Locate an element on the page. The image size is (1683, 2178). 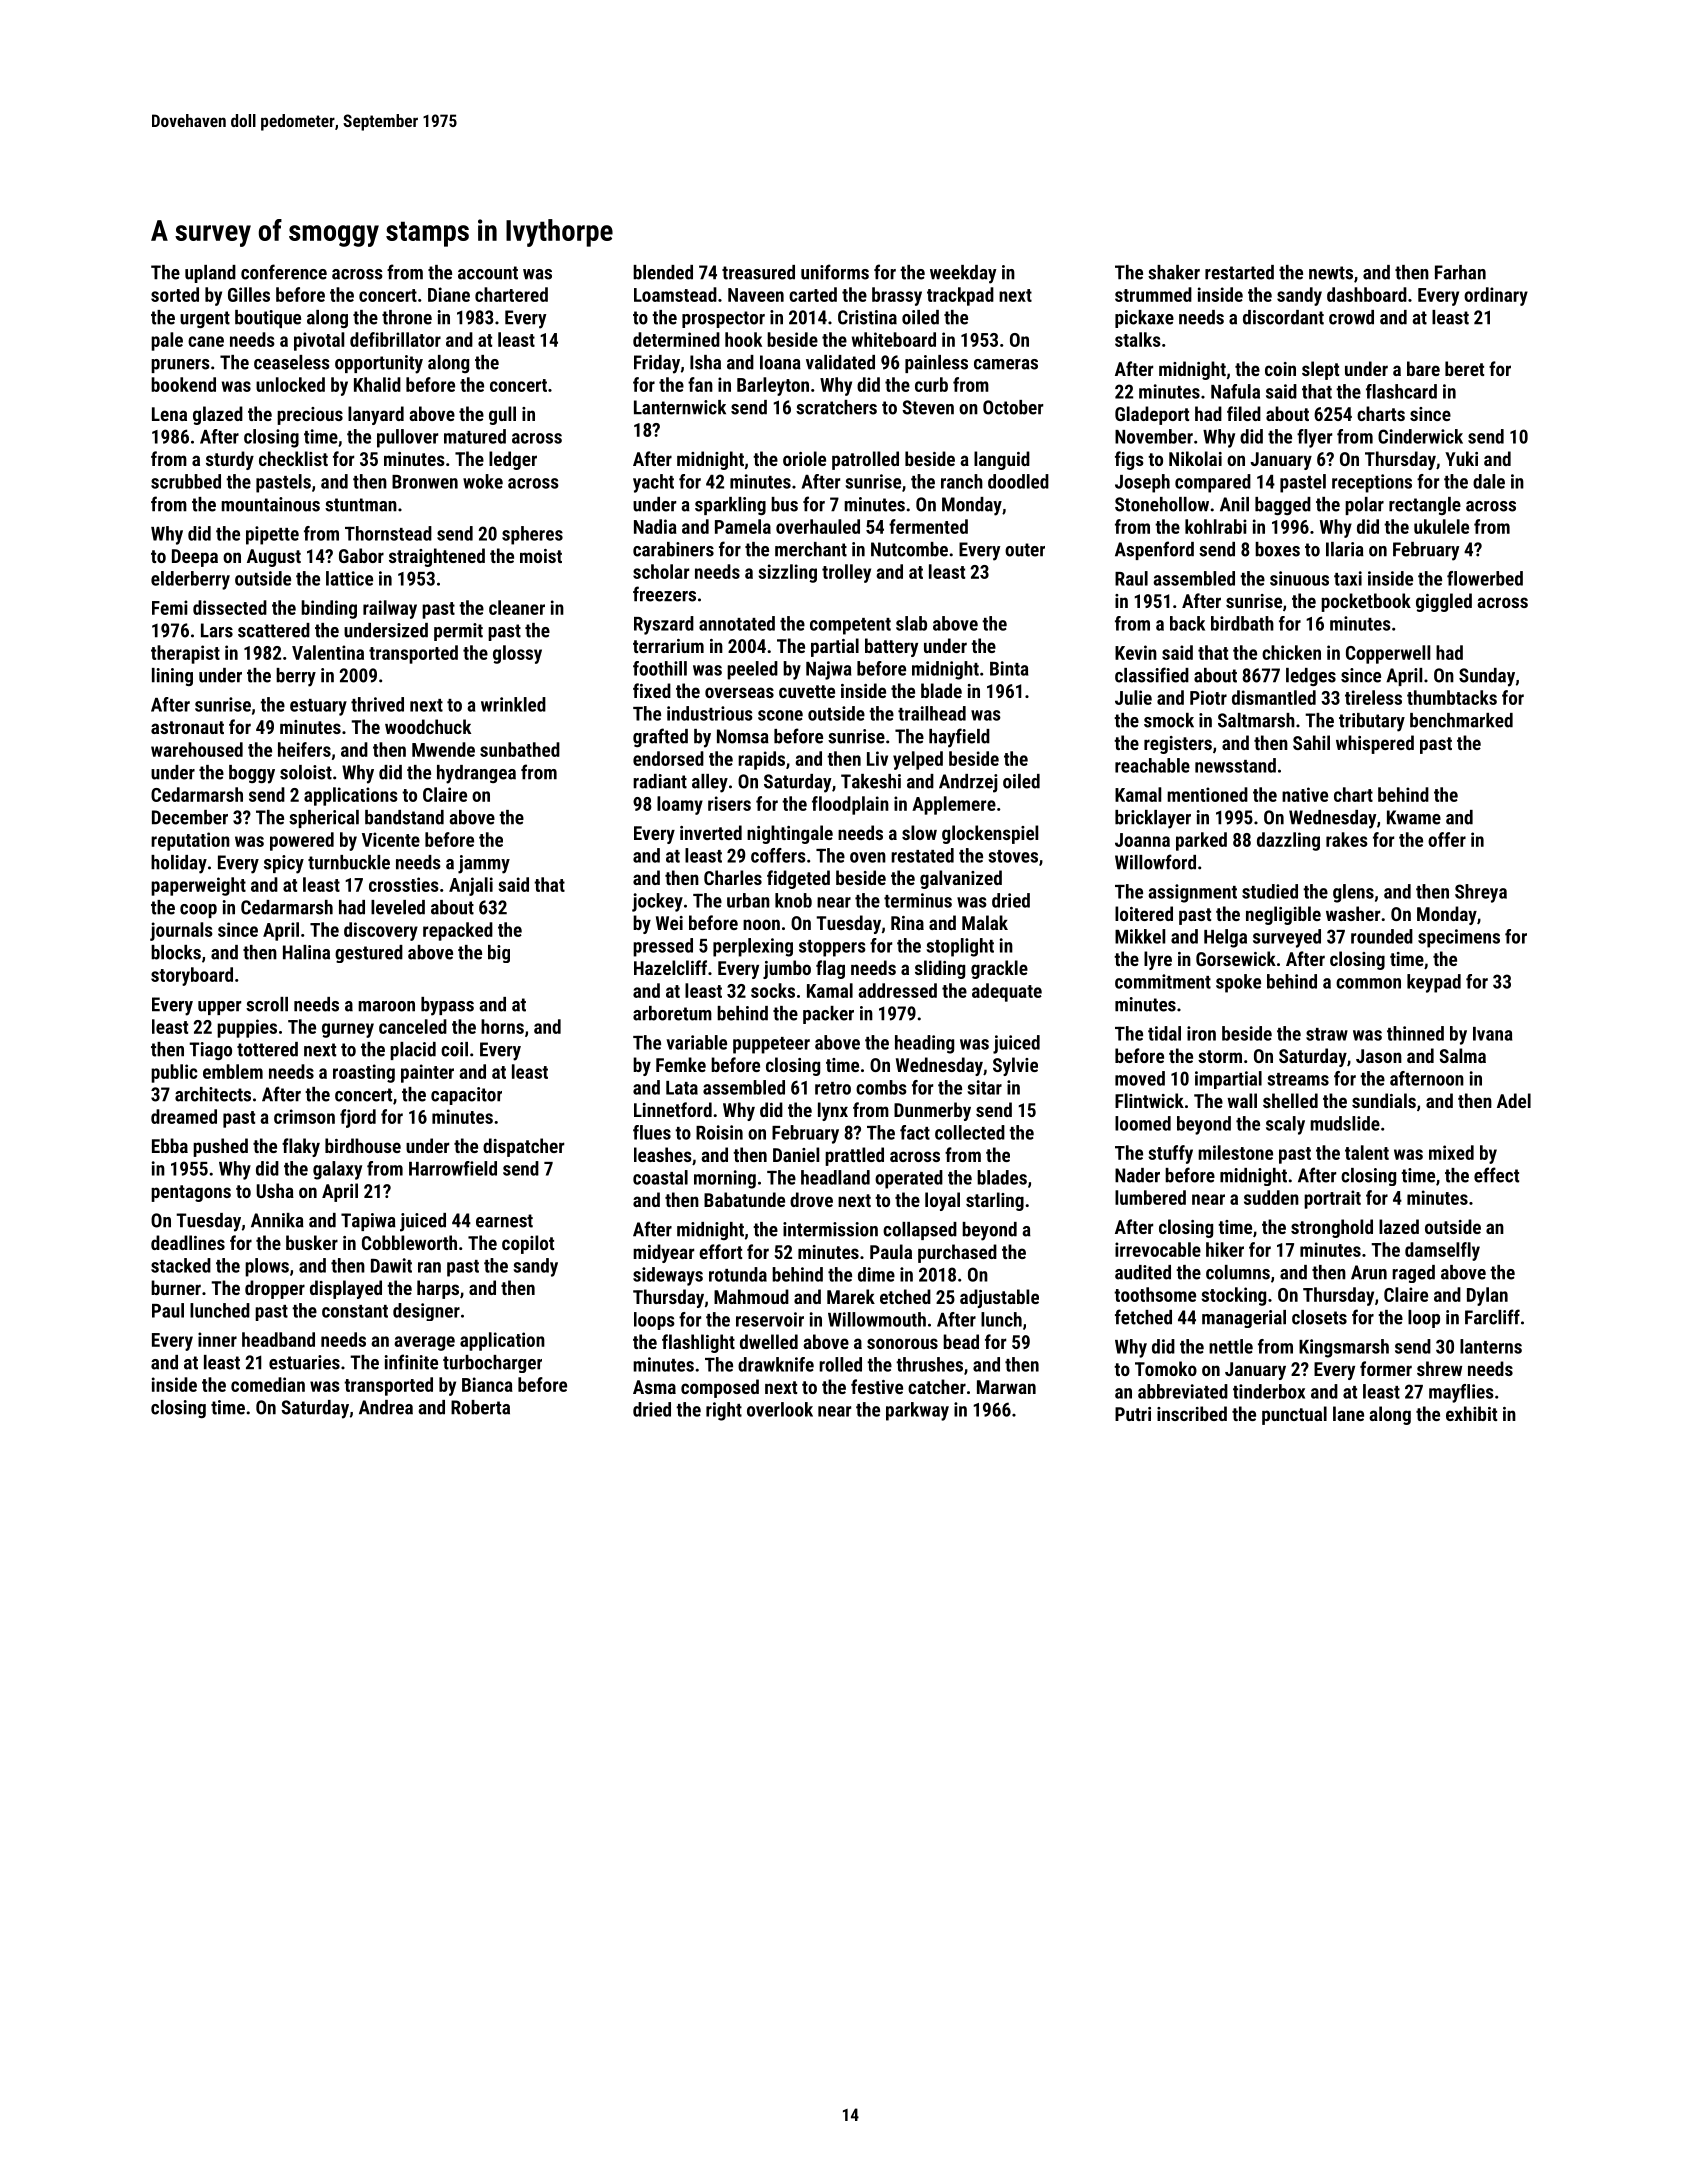
Sunday is located at coordinates (1487, 677).
